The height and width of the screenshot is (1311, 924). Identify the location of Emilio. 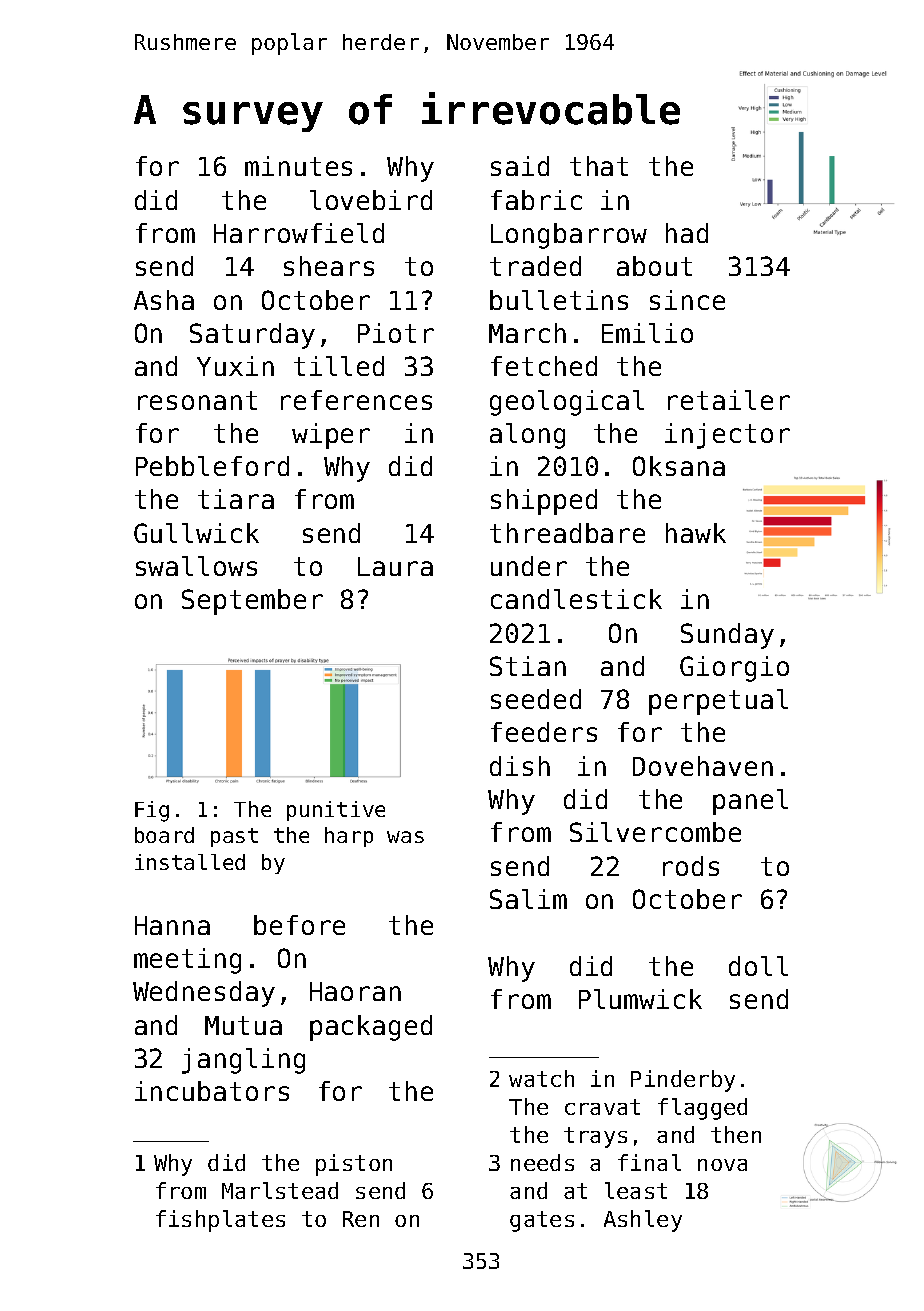
(647, 333).
